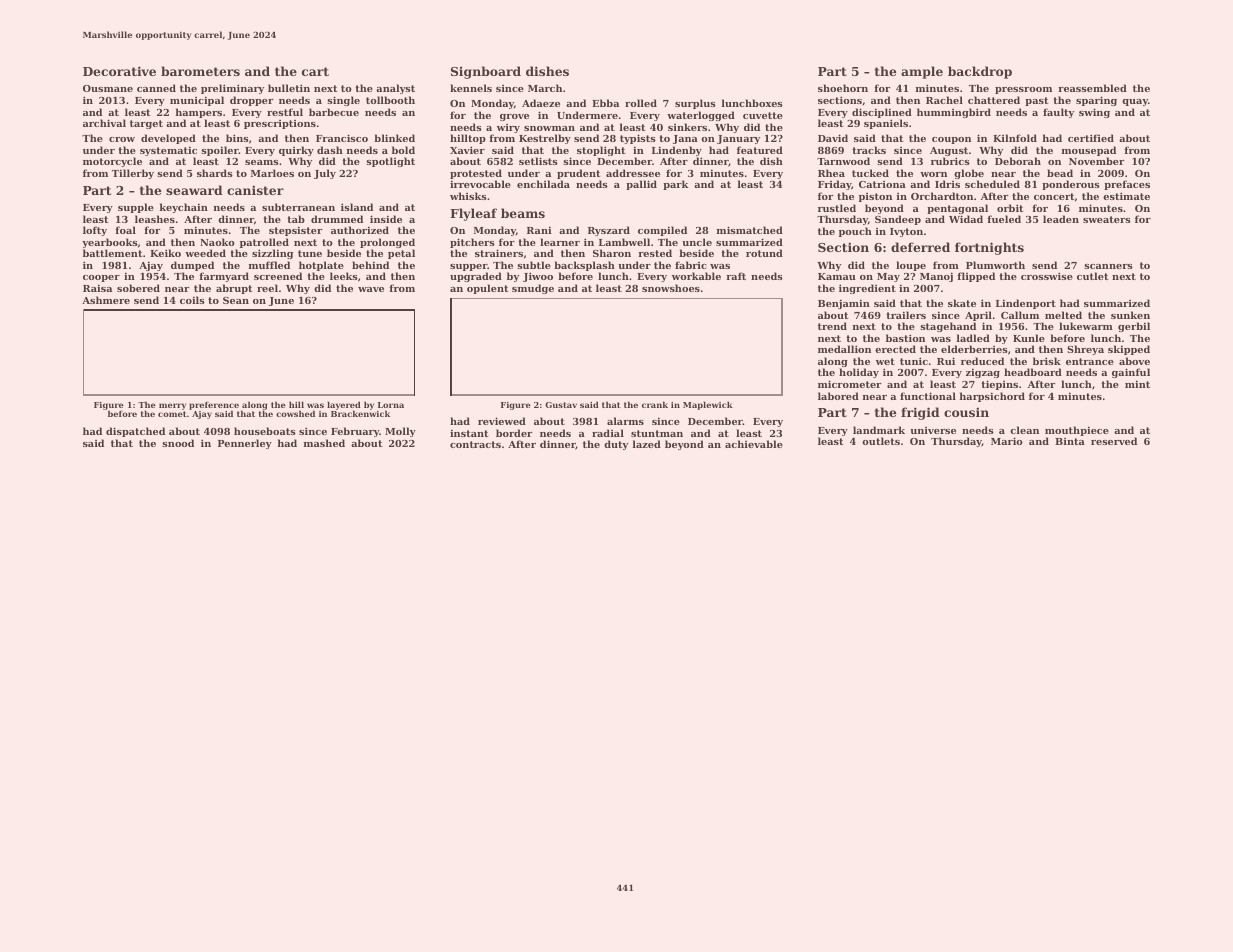  What do you see at coordinates (343, 101) in the screenshot?
I see `single` at bounding box center [343, 101].
